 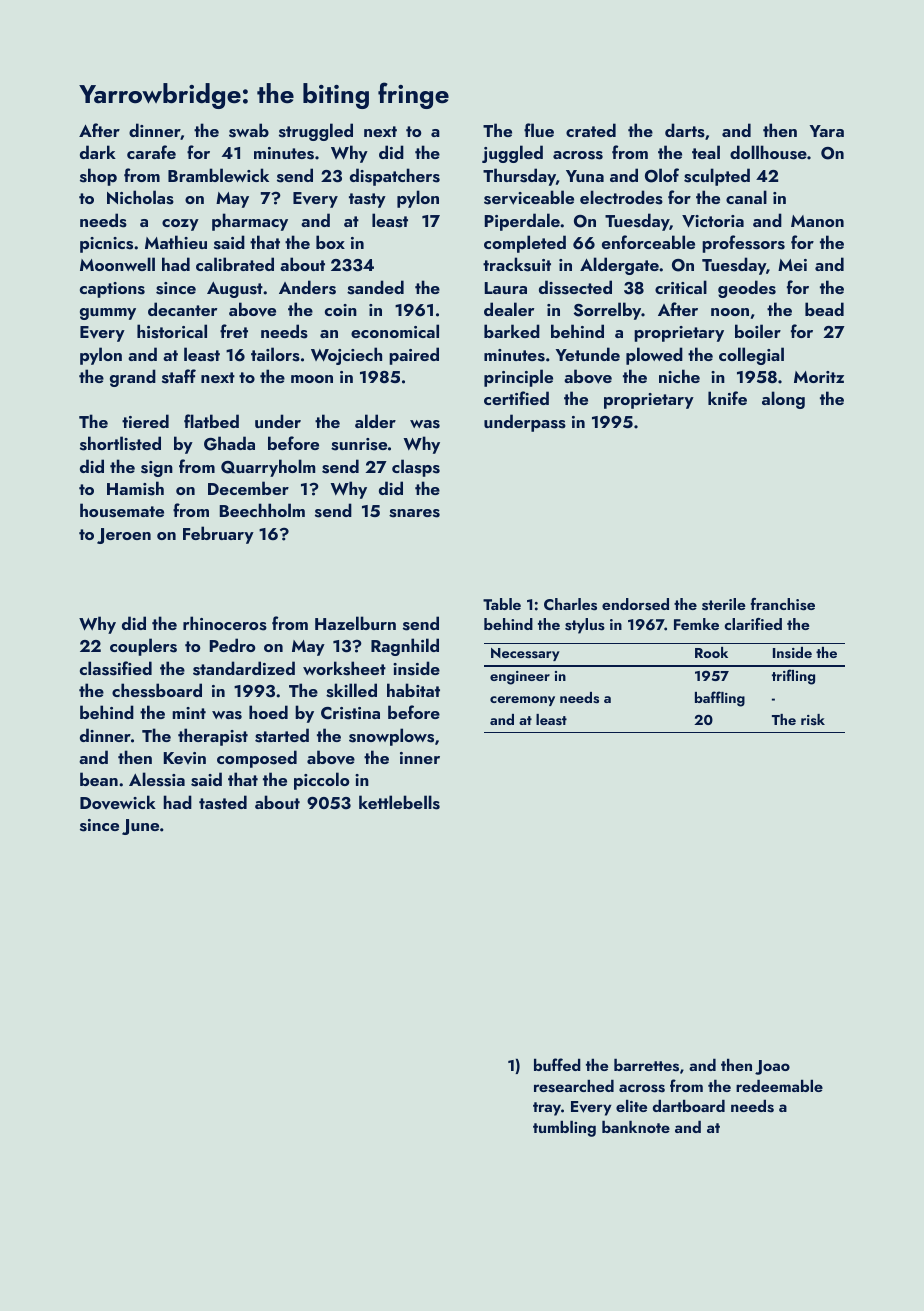 What do you see at coordinates (140, 827) in the screenshot?
I see `June` at bounding box center [140, 827].
